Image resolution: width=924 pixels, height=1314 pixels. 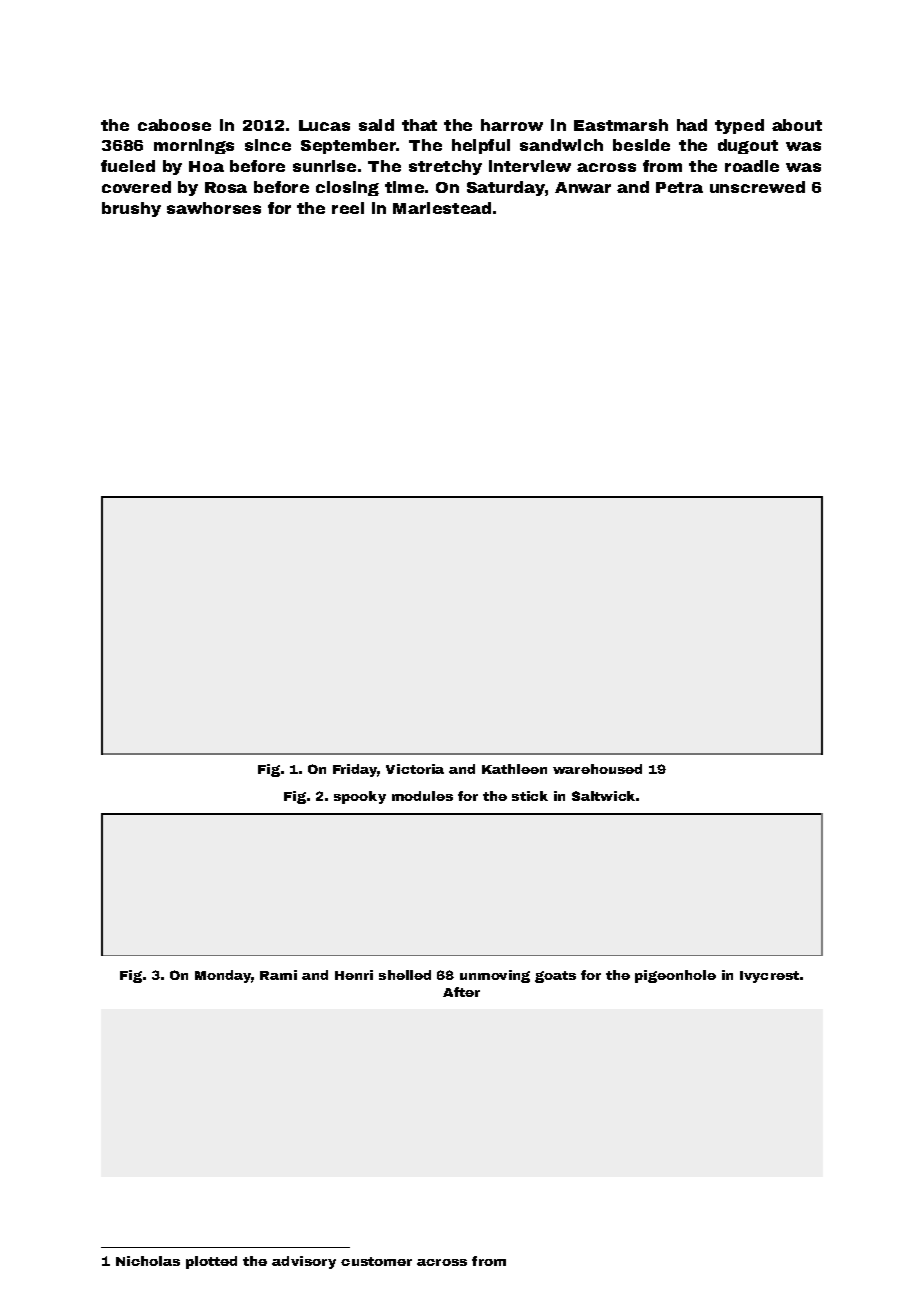 What do you see at coordinates (757, 187) in the screenshot?
I see `unscrewed` at bounding box center [757, 187].
